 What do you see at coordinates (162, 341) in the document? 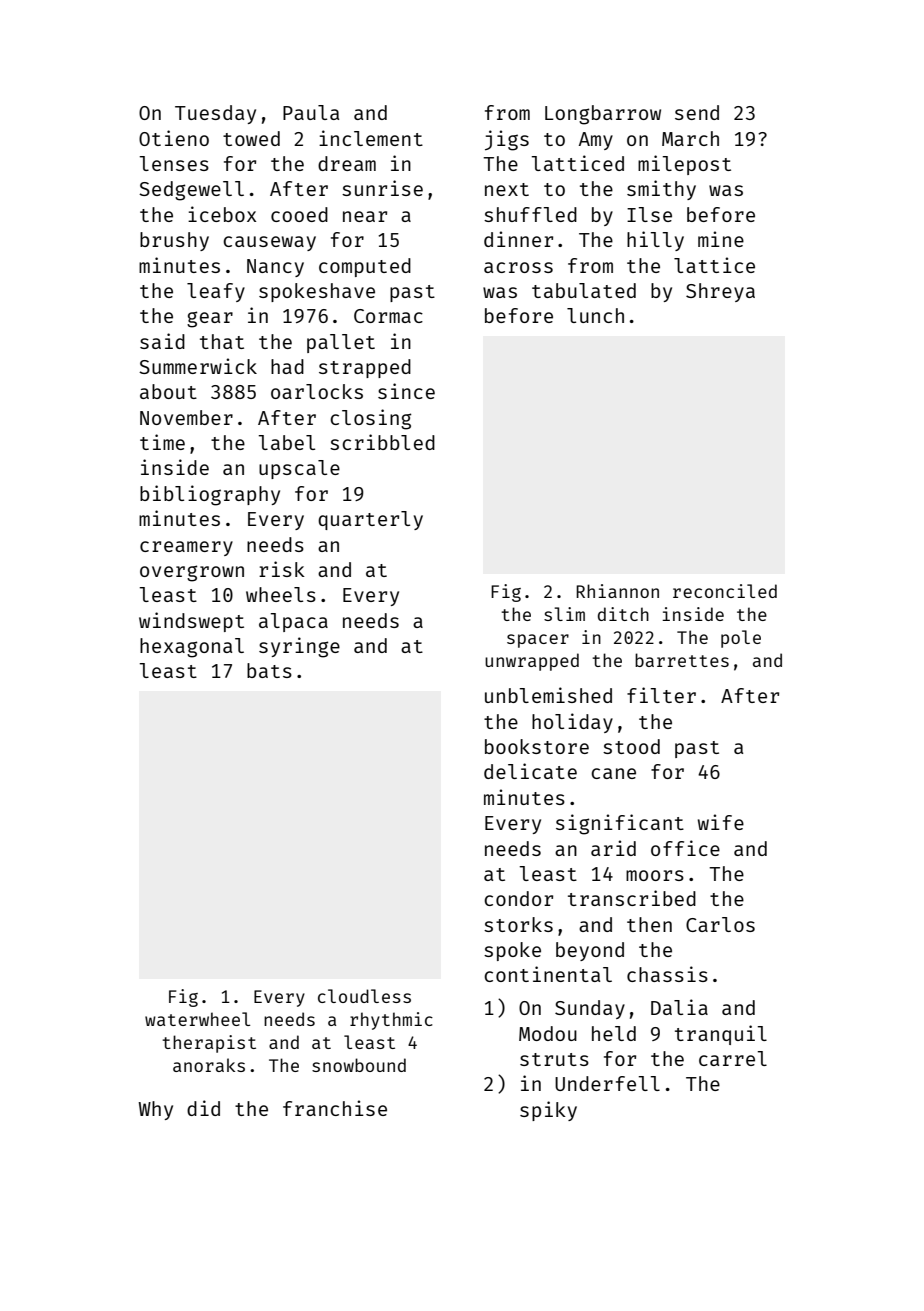
I see `said` at bounding box center [162, 341].
